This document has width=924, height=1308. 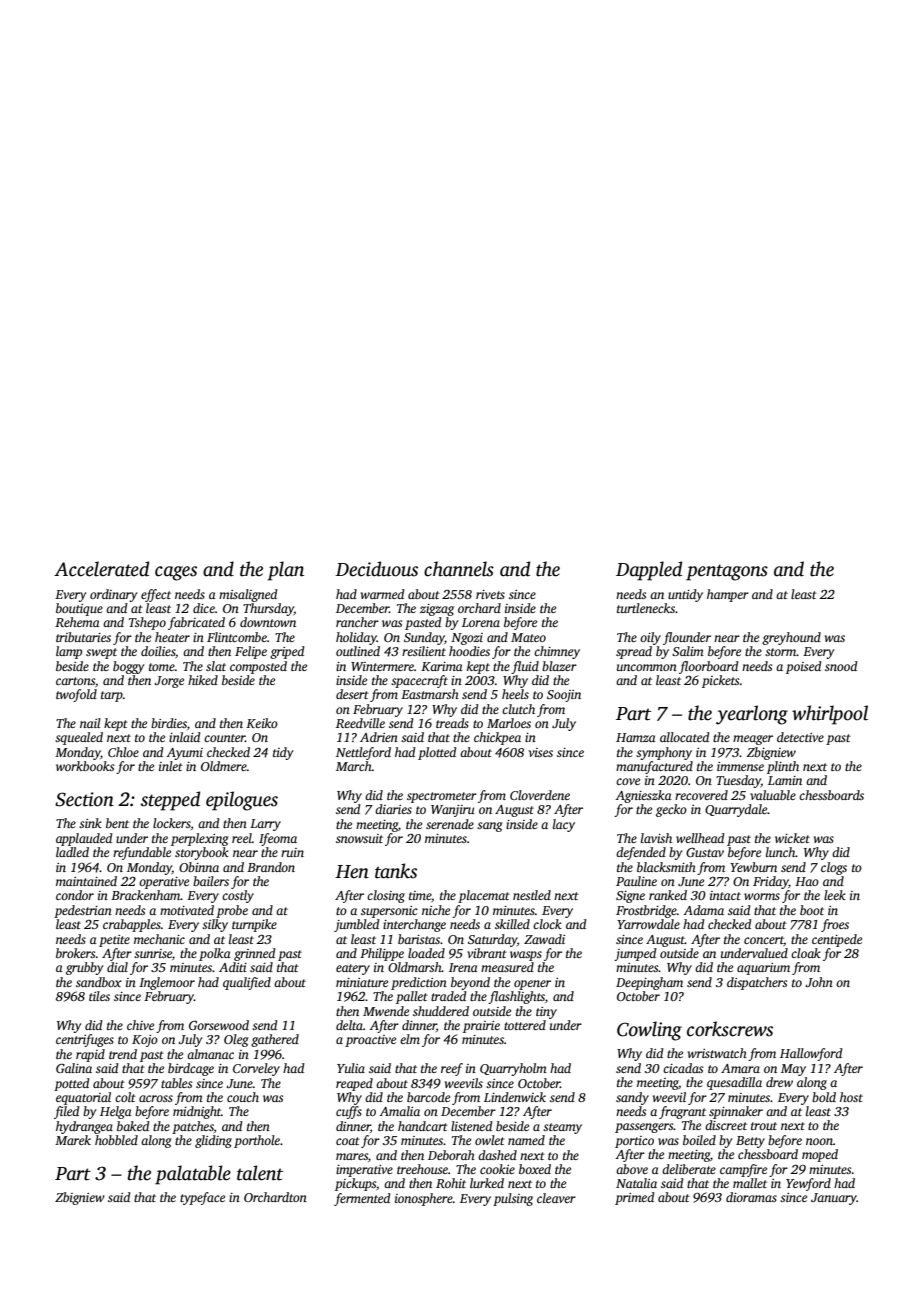 I want to click on steamy, so click(x=562, y=1128).
